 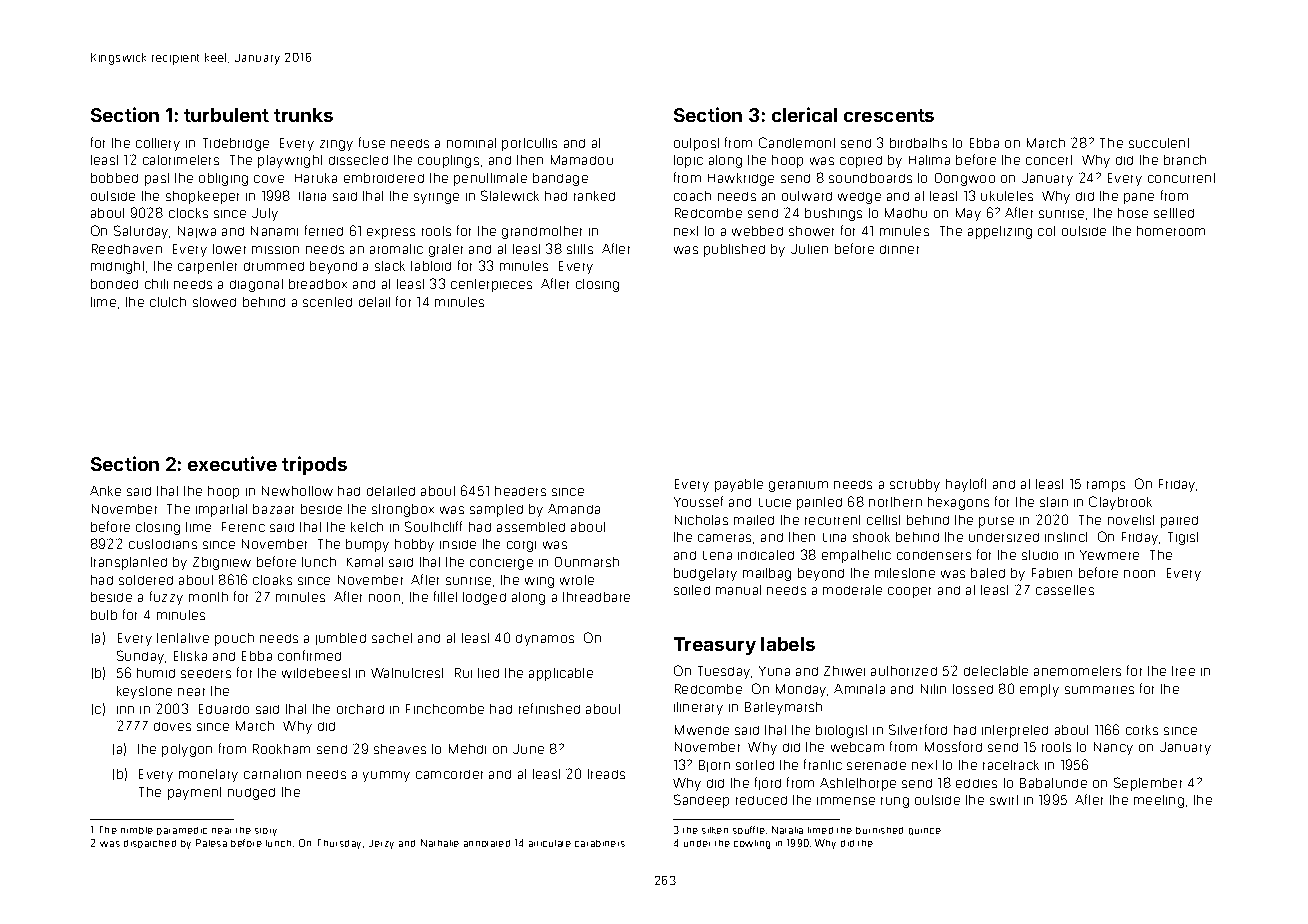 What do you see at coordinates (899, 249) in the screenshot?
I see `dinner` at bounding box center [899, 249].
